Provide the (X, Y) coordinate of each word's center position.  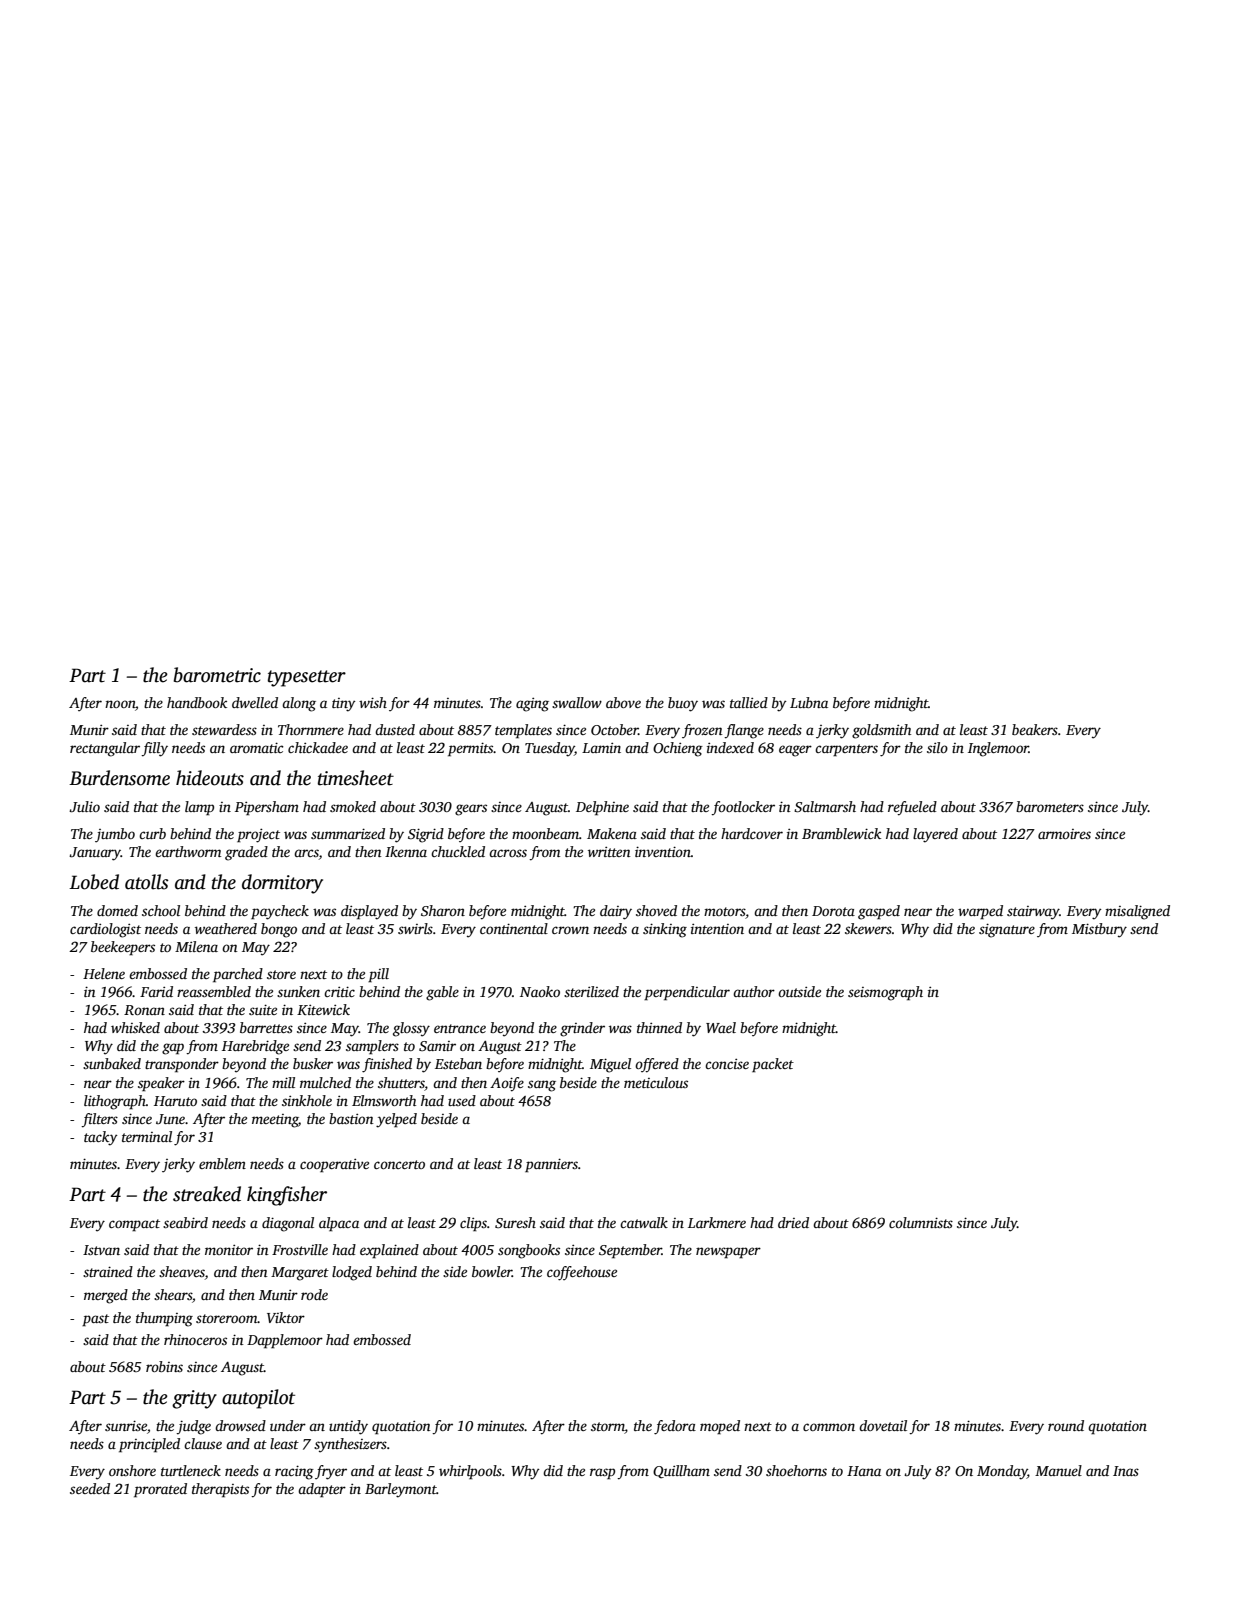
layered (935, 835)
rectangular (105, 749)
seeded (90, 1488)
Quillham (681, 1472)
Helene (104, 973)
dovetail (883, 1425)
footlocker (743, 808)
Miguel (610, 1065)
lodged (352, 1273)
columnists (921, 1222)
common (829, 1427)
